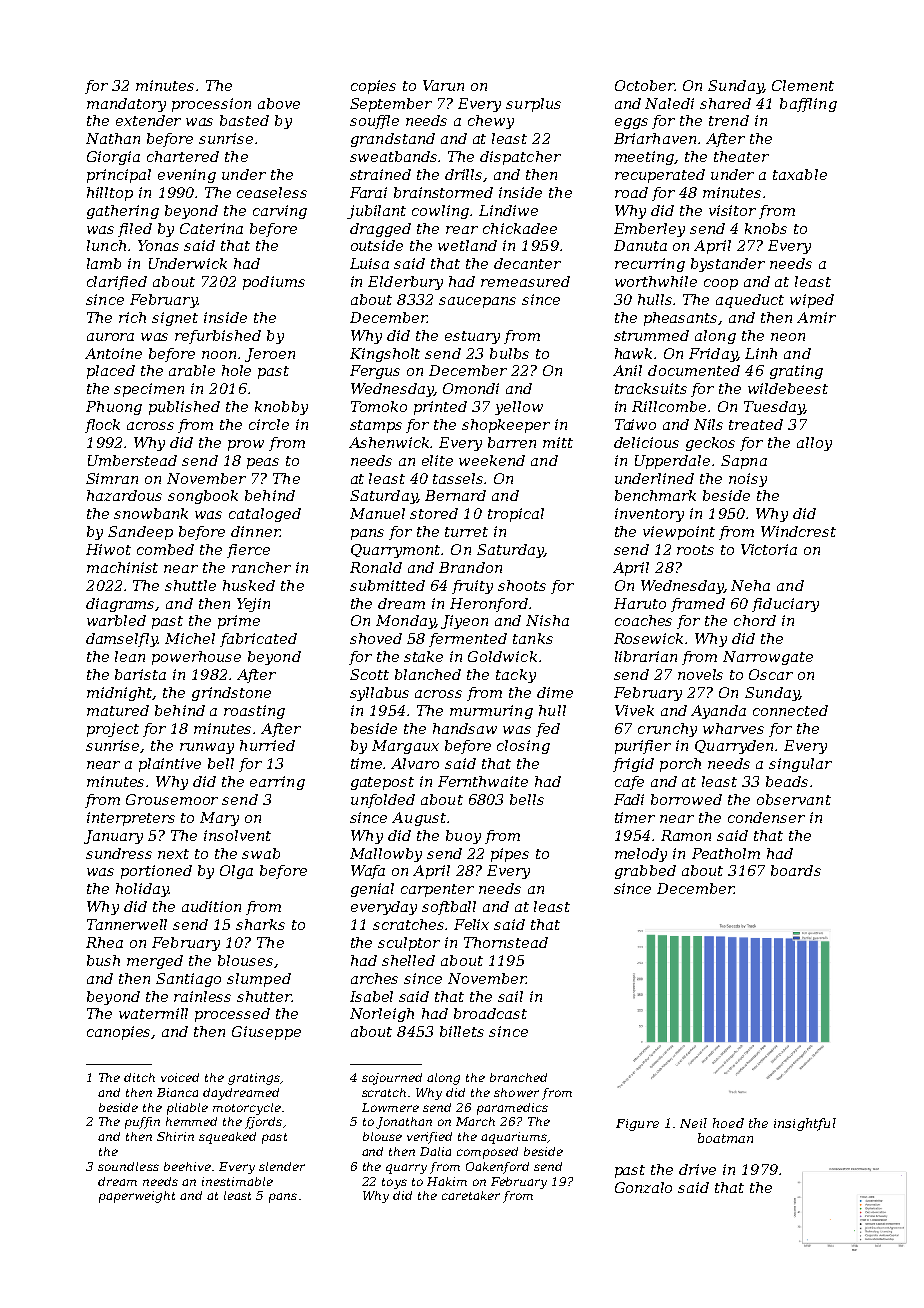  Describe the element at coordinates (744, 462) in the screenshot. I see `Sapna` at that location.
